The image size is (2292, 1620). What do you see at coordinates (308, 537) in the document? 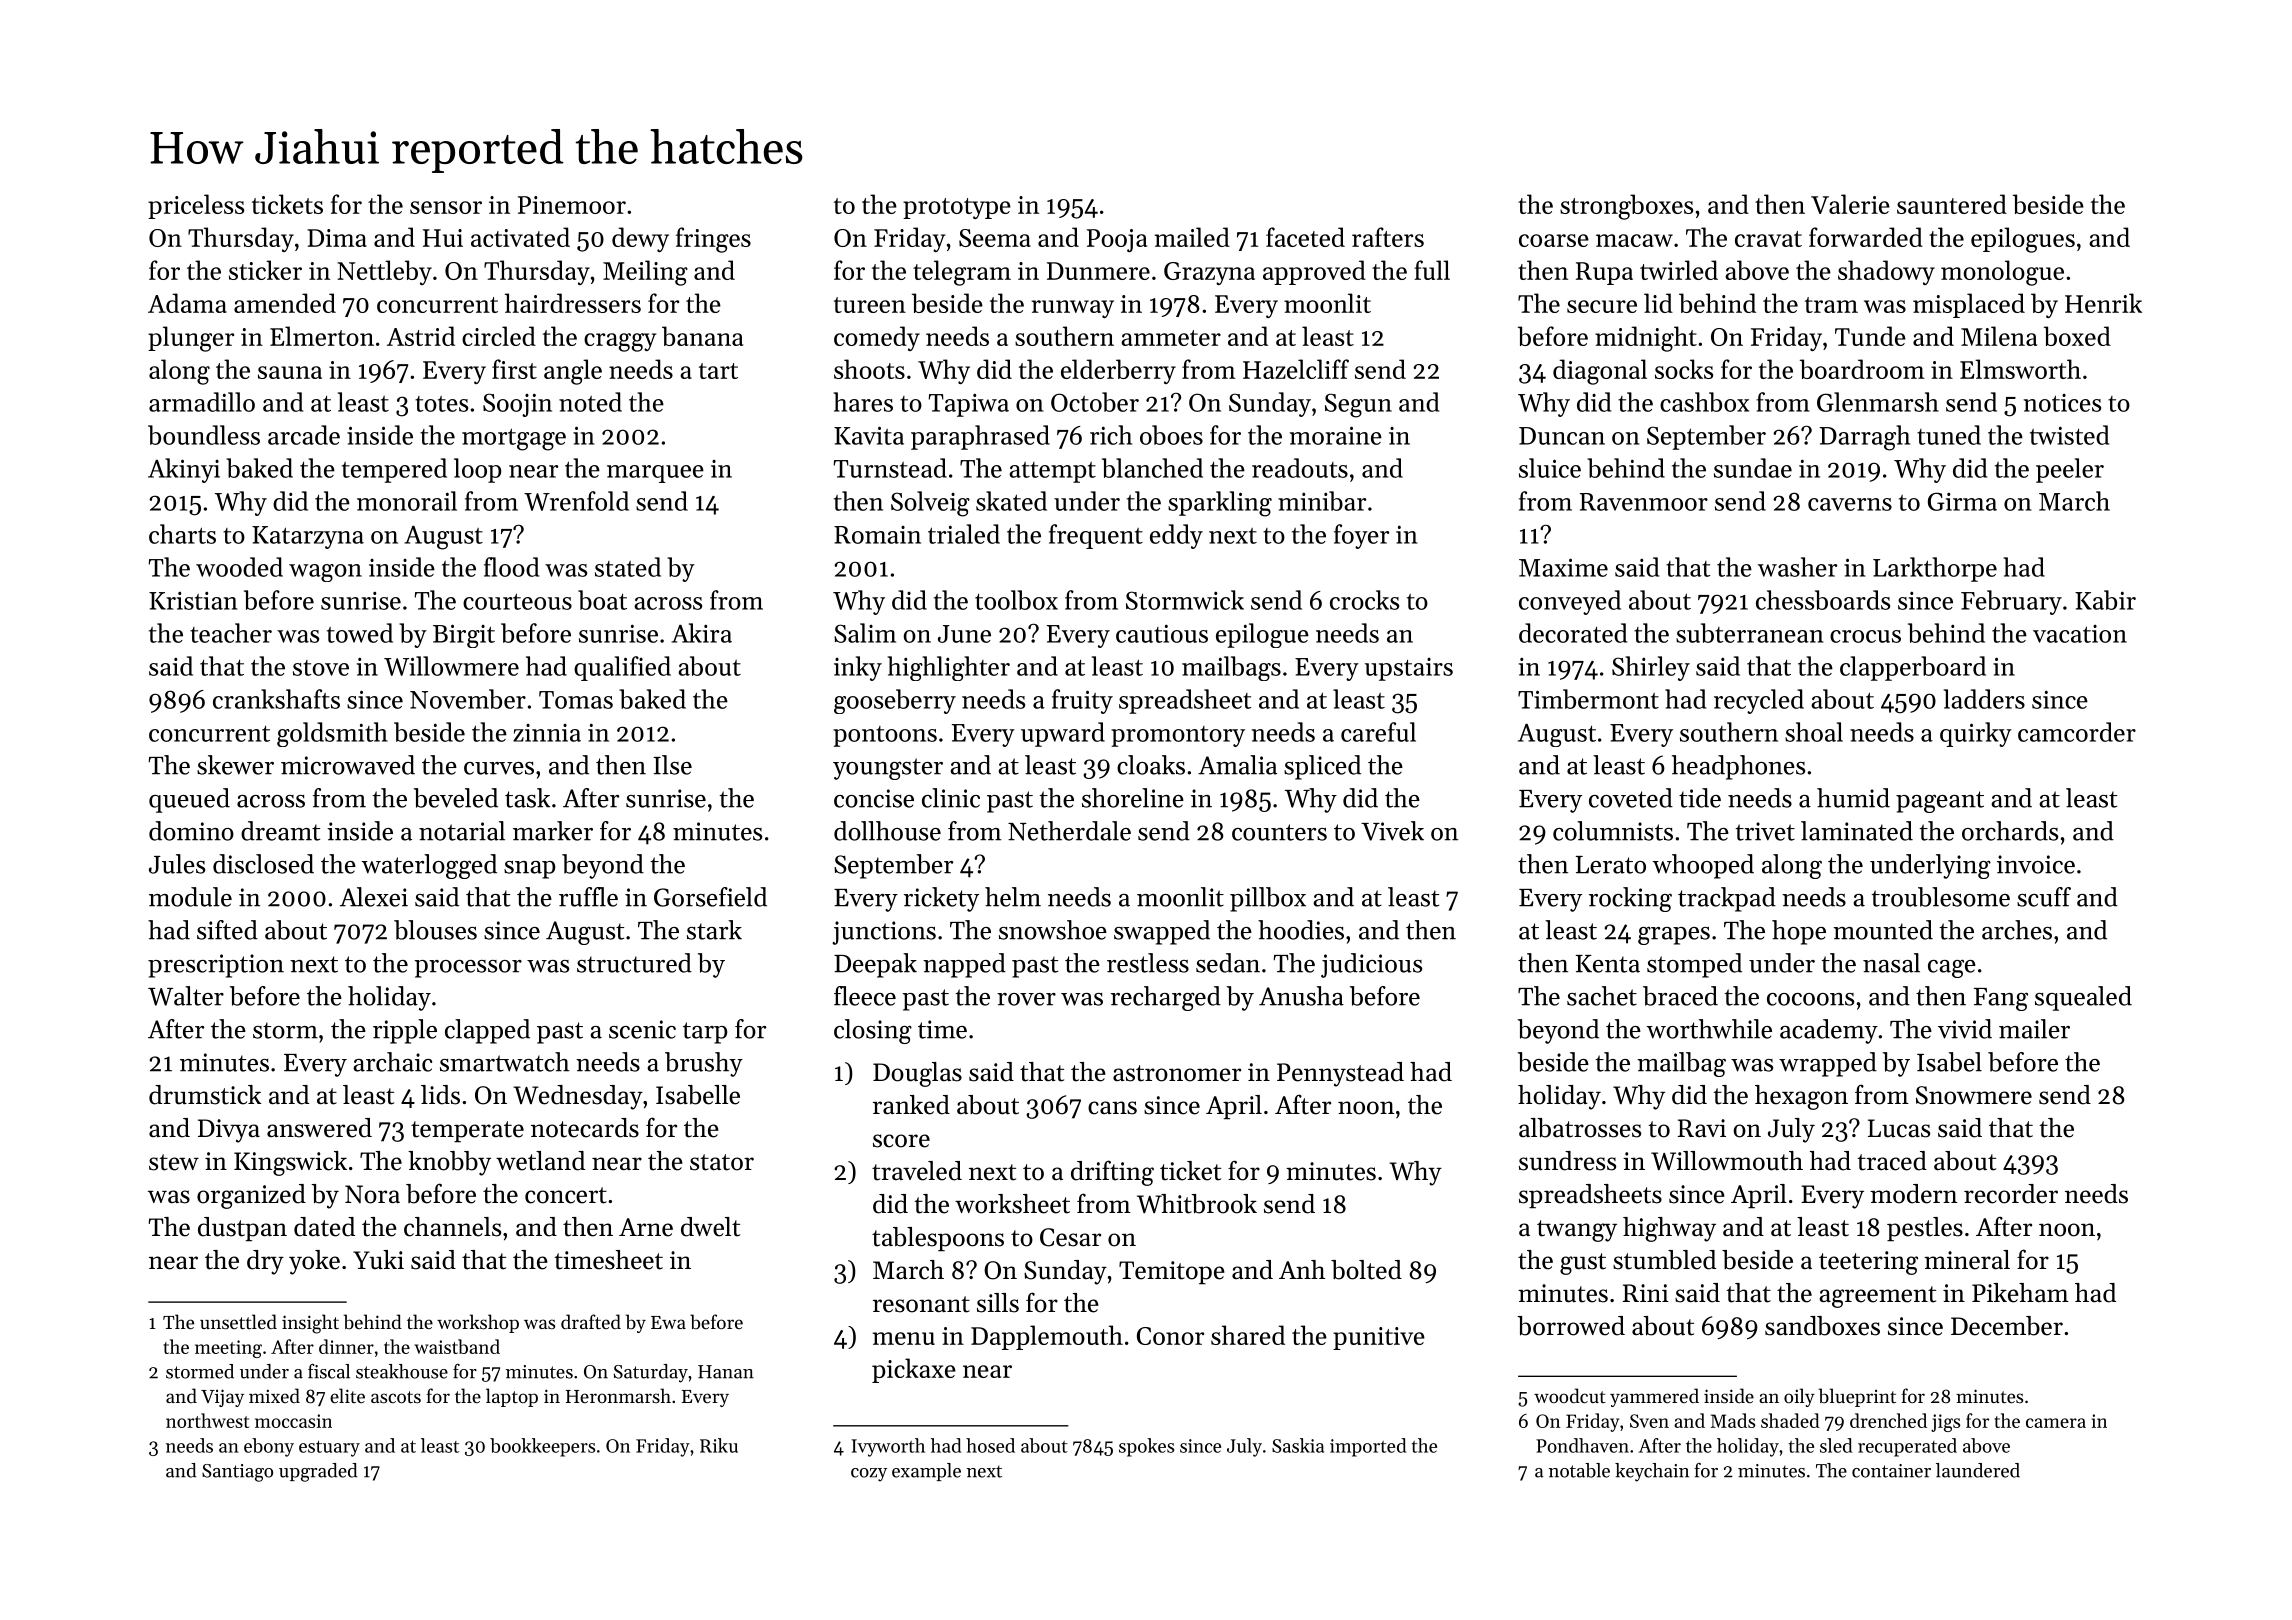
I see `Katarzyna` at bounding box center [308, 537].
